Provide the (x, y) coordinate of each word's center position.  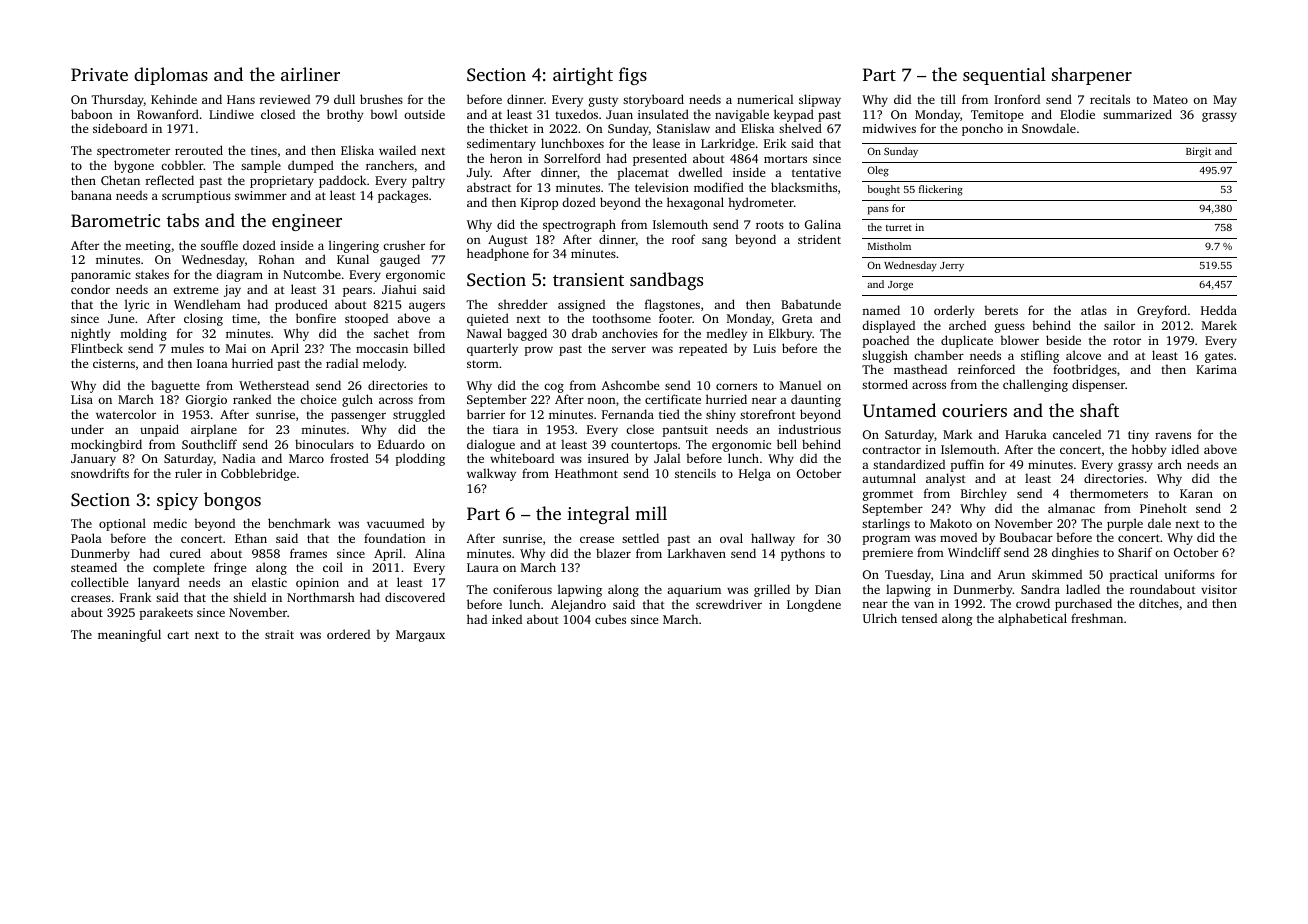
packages (403, 196)
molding (143, 334)
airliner (310, 74)
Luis (764, 348)
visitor (1219, 589)
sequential (1004, 76)
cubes (610, 619)
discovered (415, 597)
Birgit (1198, 152)
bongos (232, 501)
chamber (939, 355)
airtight (583, 76)
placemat (643, 173)
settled (640, 538)
